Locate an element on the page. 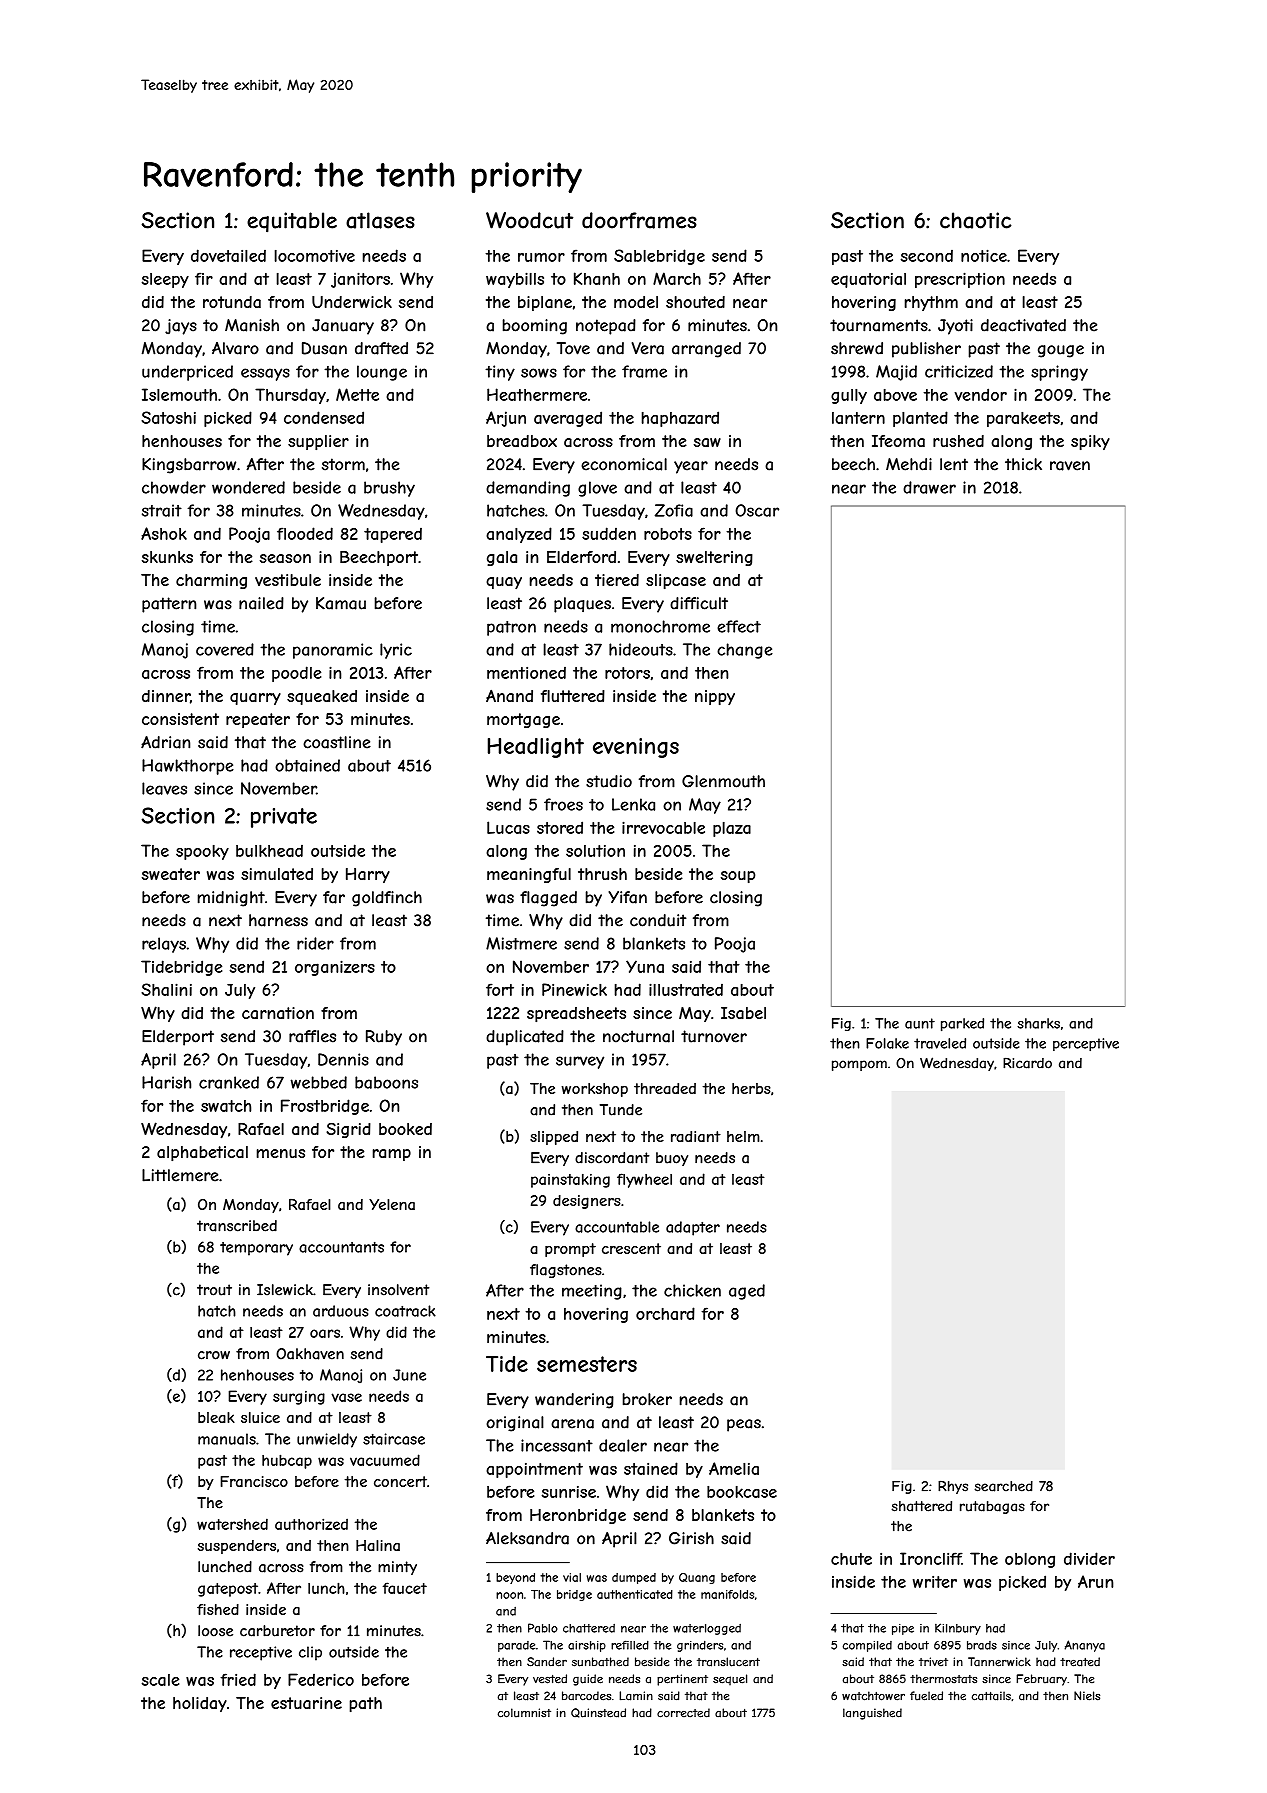  gouge is located at coordinates (1061, 351).
